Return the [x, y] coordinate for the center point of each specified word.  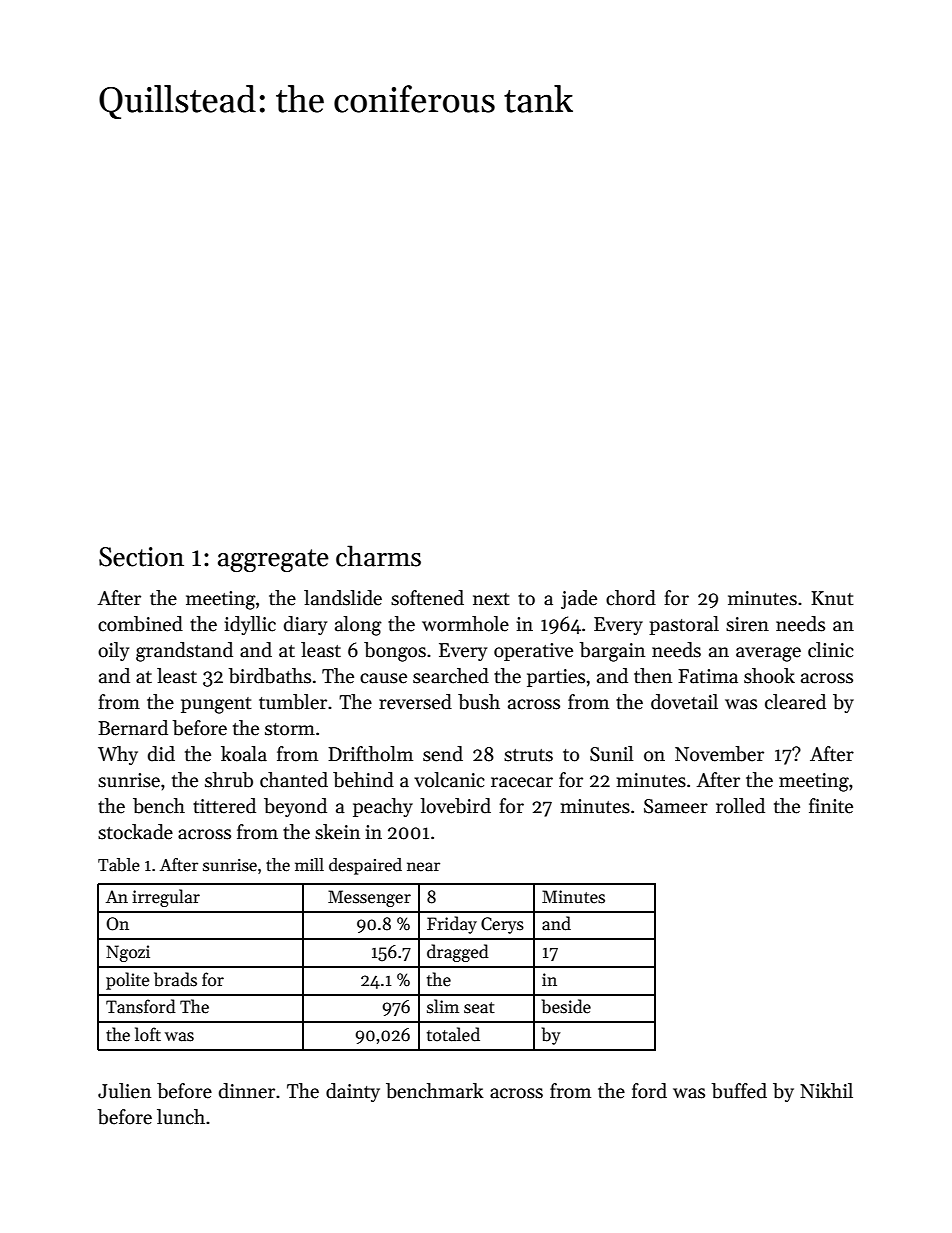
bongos [395, 652]
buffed [739, 1091]
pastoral [684, 625]
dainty [353, 1092]
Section [141, 557]
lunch [181, 1117]
